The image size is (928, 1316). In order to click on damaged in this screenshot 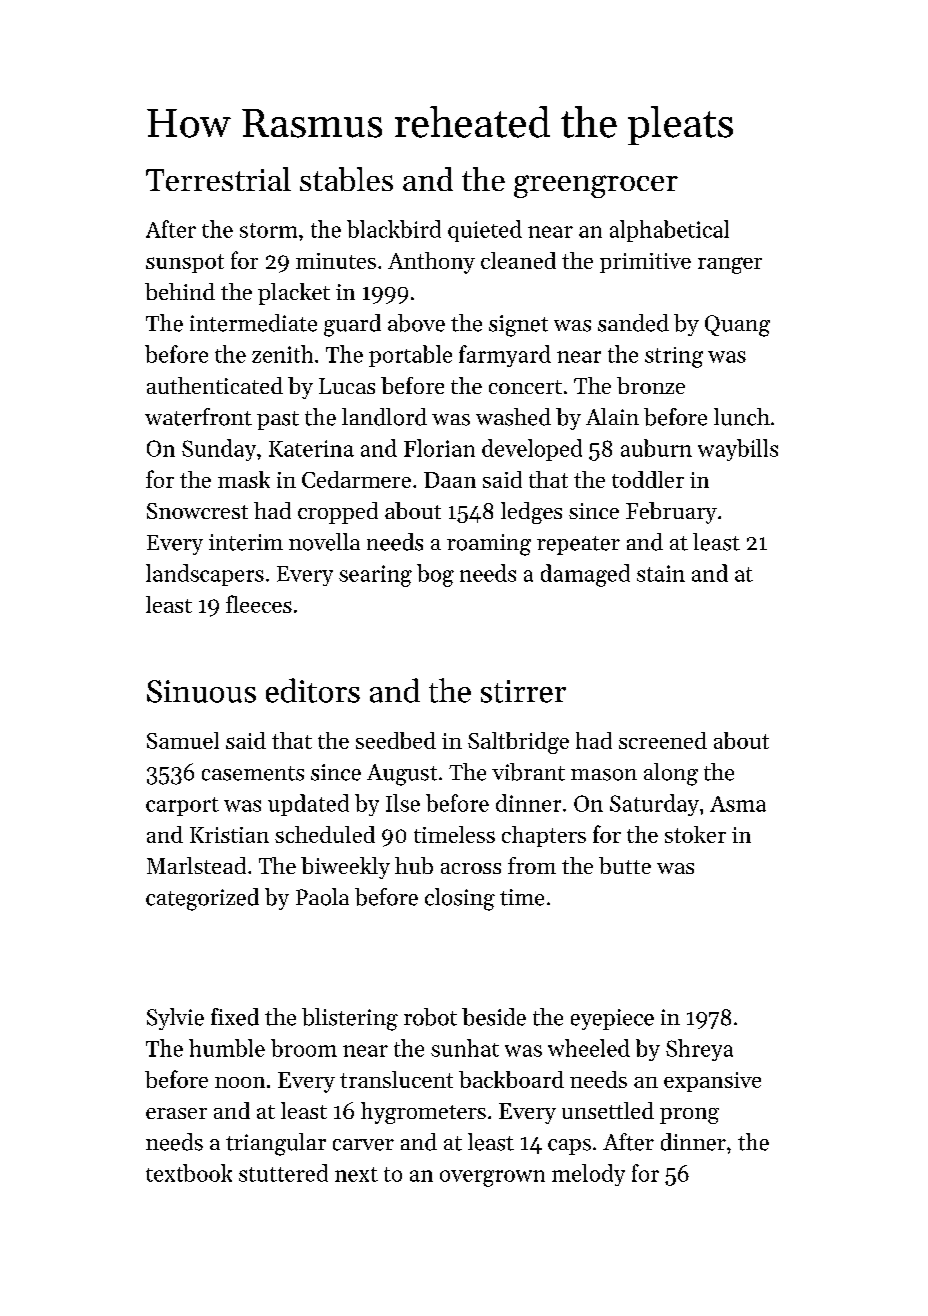, I will do `click(585, 575)`.
